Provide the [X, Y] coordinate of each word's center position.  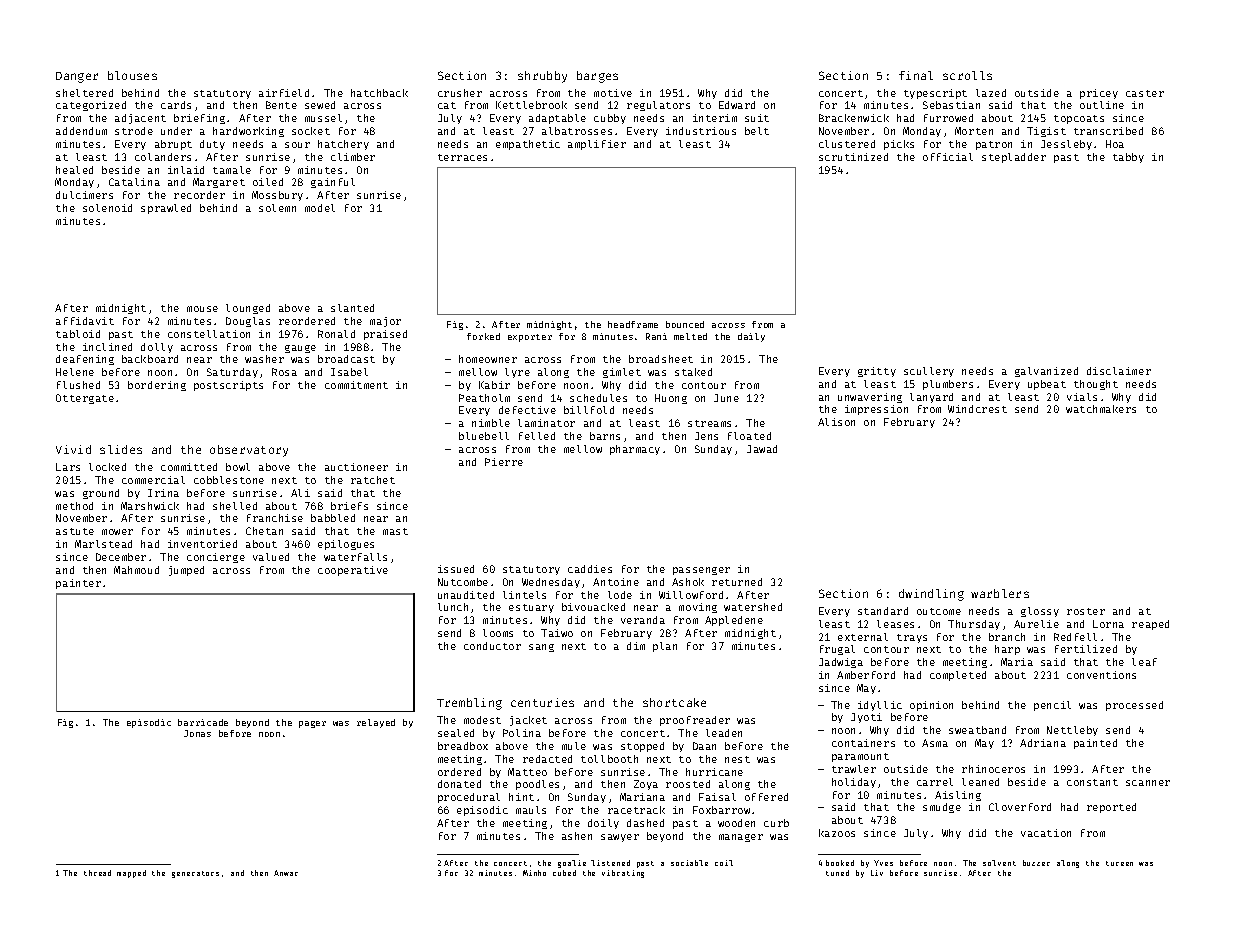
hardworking [248, 132]
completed [958, 676]
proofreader [695, 721]
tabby [1128, 158]
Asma [935, 743]
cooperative [353, 571]
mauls [531, 810]
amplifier [597, 145]
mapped [131, 874]
